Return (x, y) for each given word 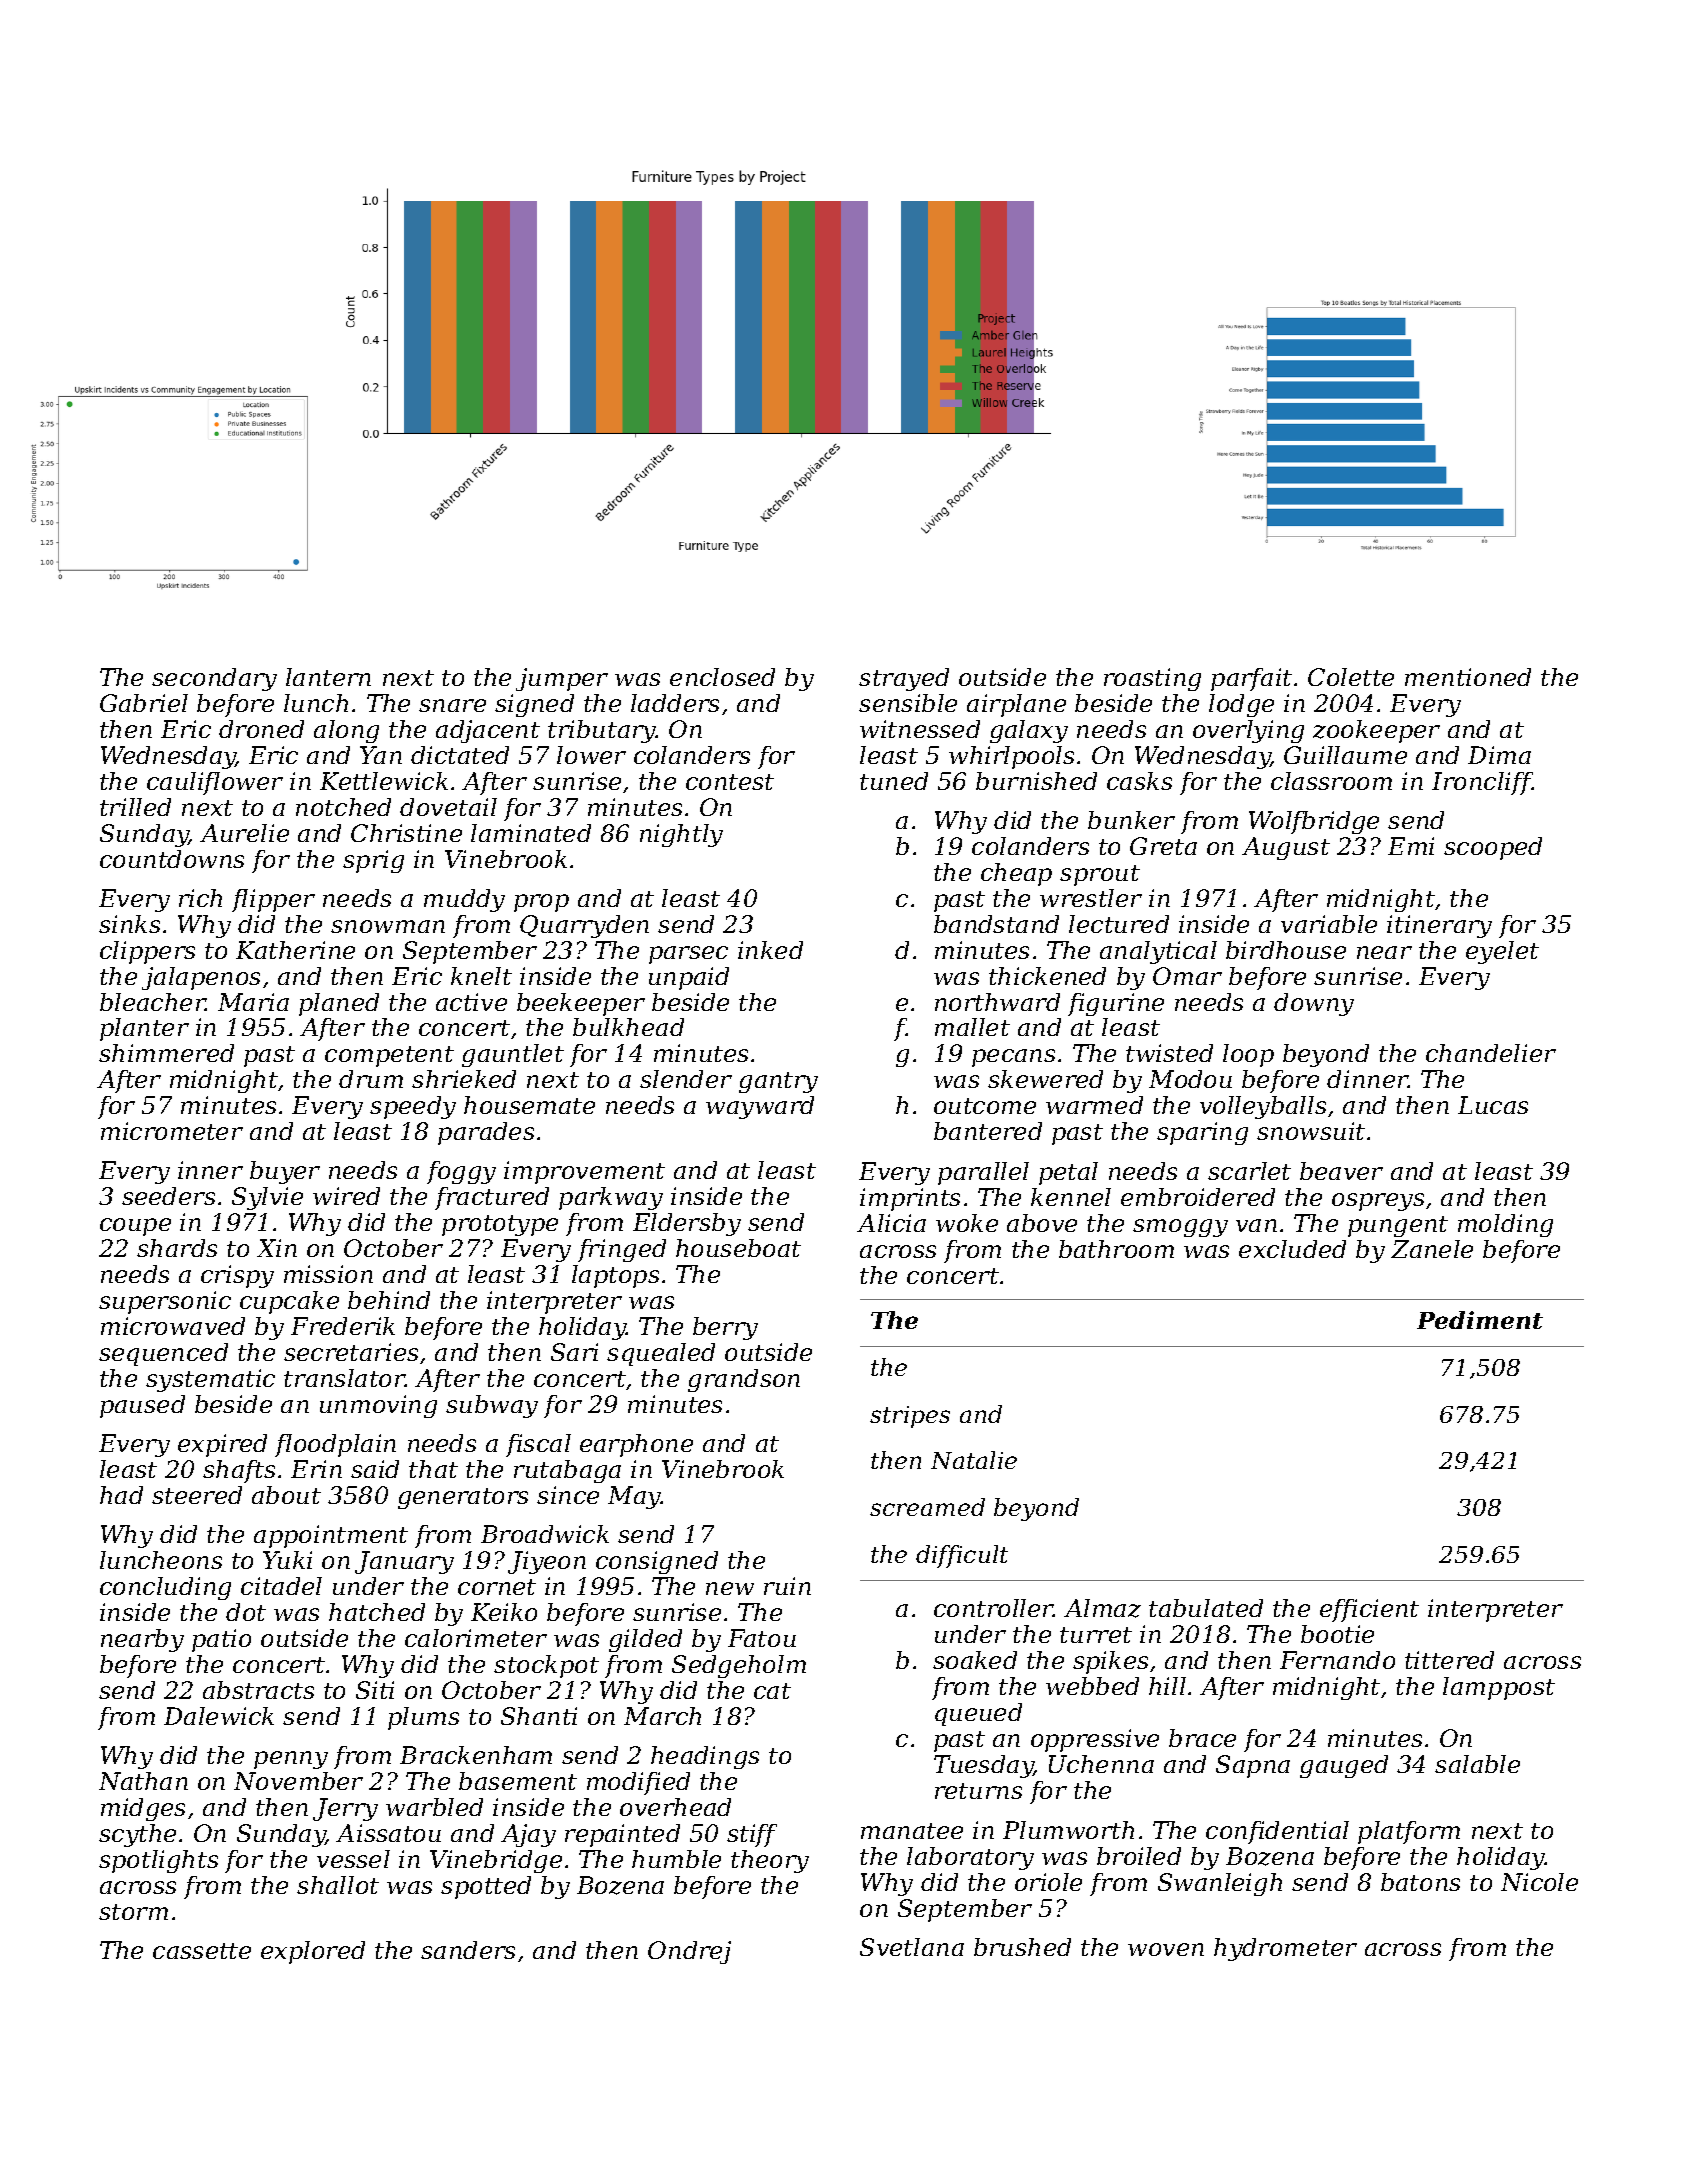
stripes (910, 1417)
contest (730, 782)
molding (1505, 1225)
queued (978, 1714)
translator (344, 1378)
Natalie (974, 1460)
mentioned (1468, 677)
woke (967, 1223)
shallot (338, 1885)
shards (177, 1248)
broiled (1139, 1856)
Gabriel (144, 703)
